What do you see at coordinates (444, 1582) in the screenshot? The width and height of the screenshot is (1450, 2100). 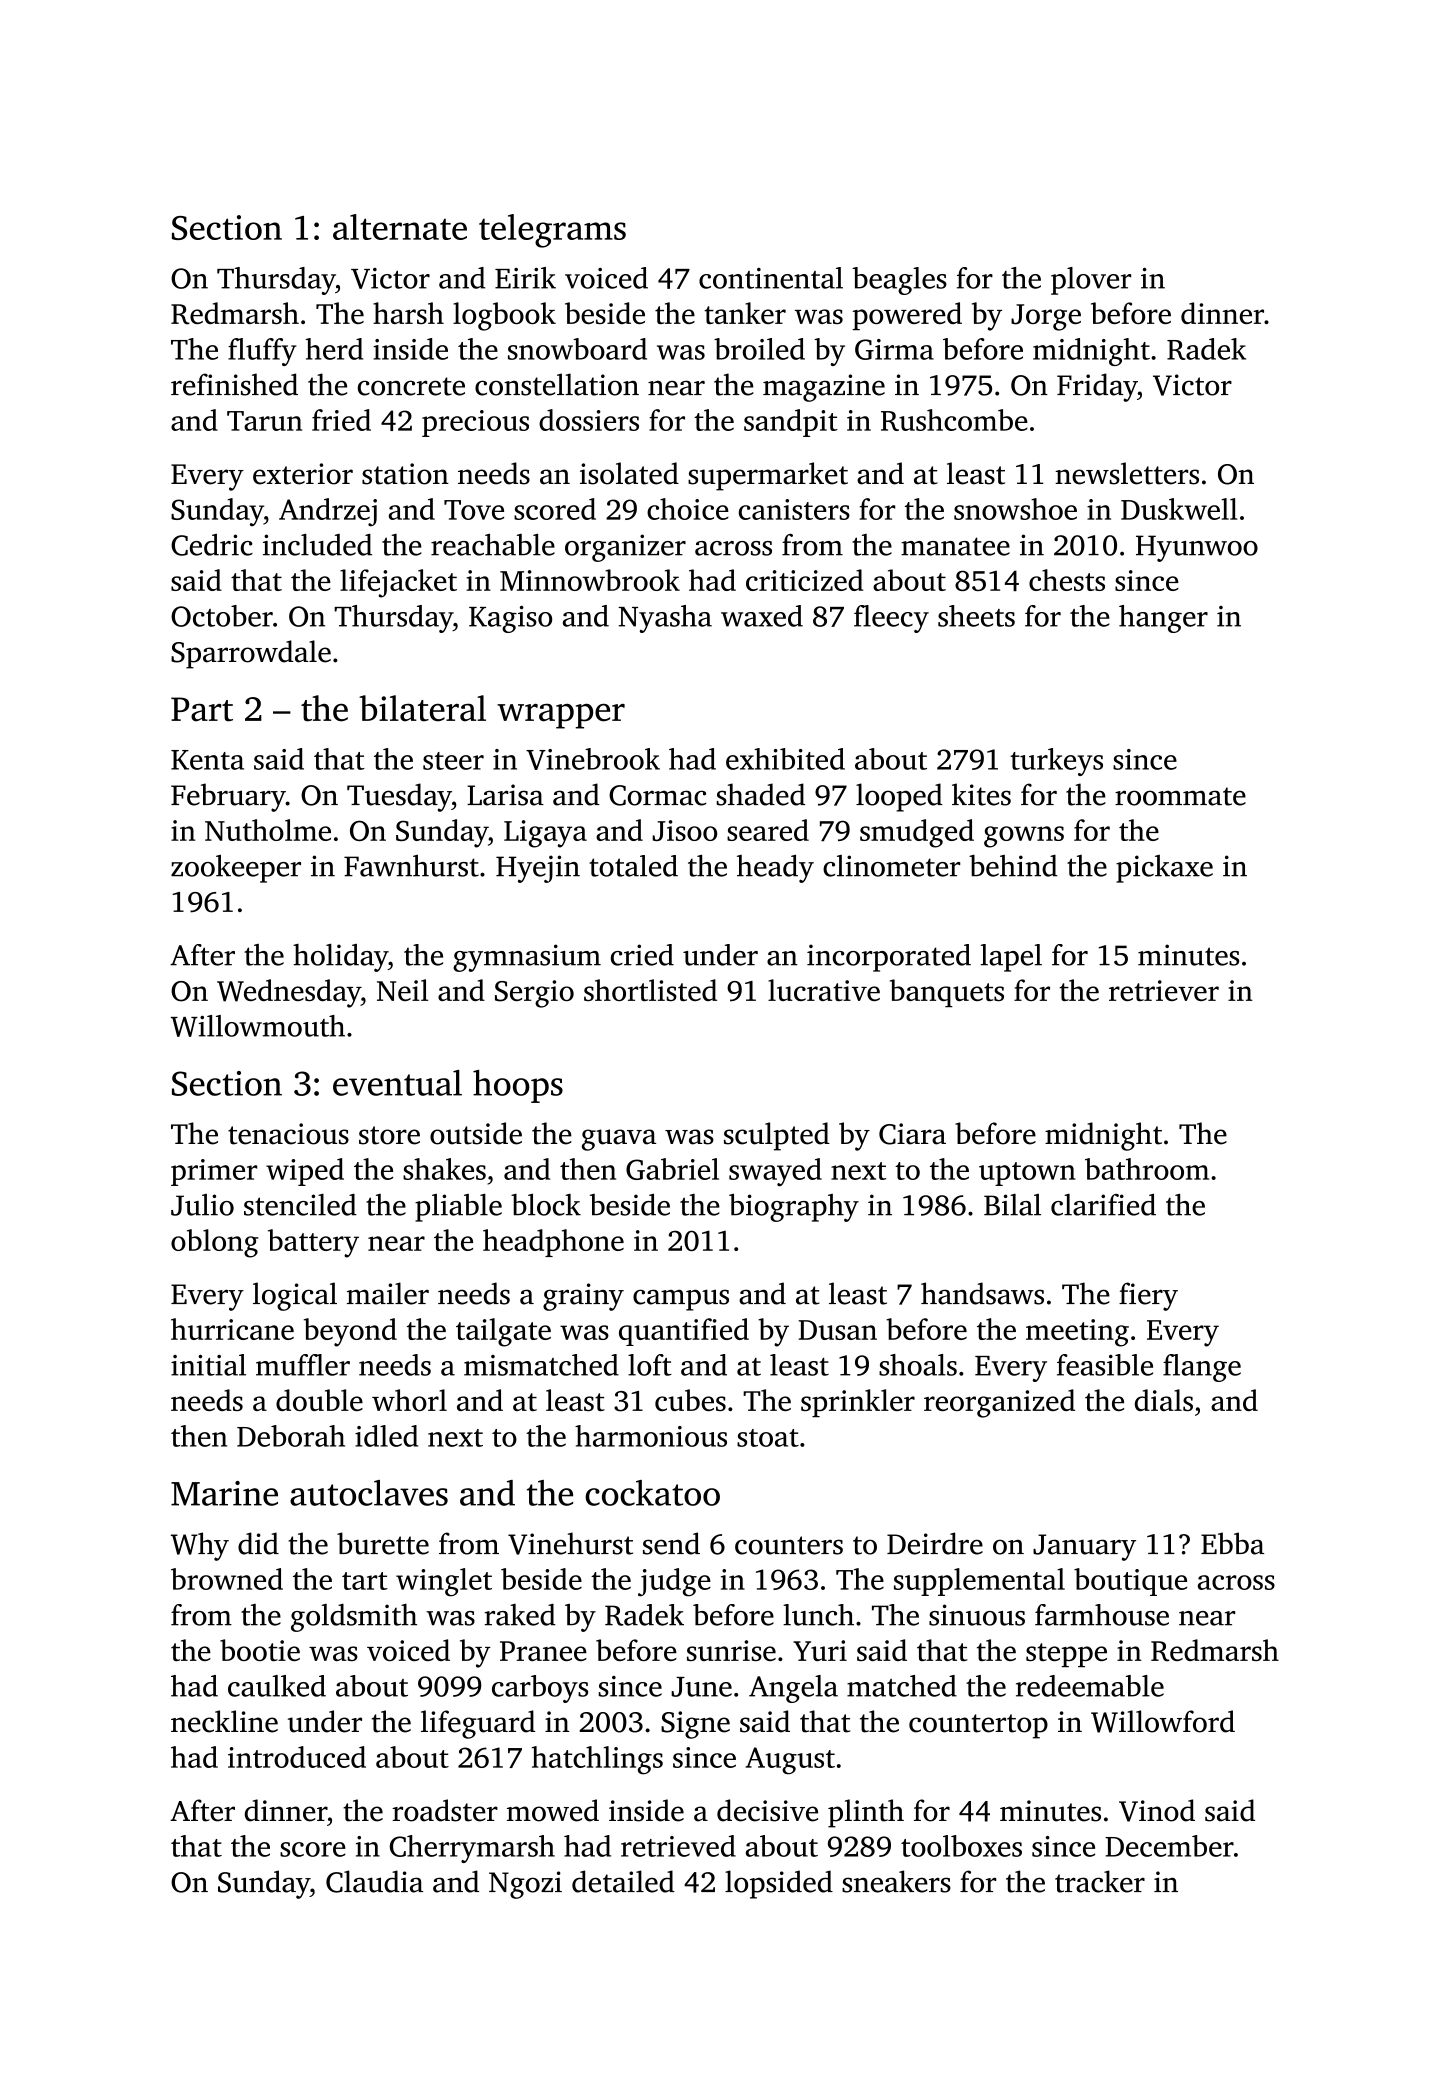 I see `winglet` at bounding box center [444, 1582].
